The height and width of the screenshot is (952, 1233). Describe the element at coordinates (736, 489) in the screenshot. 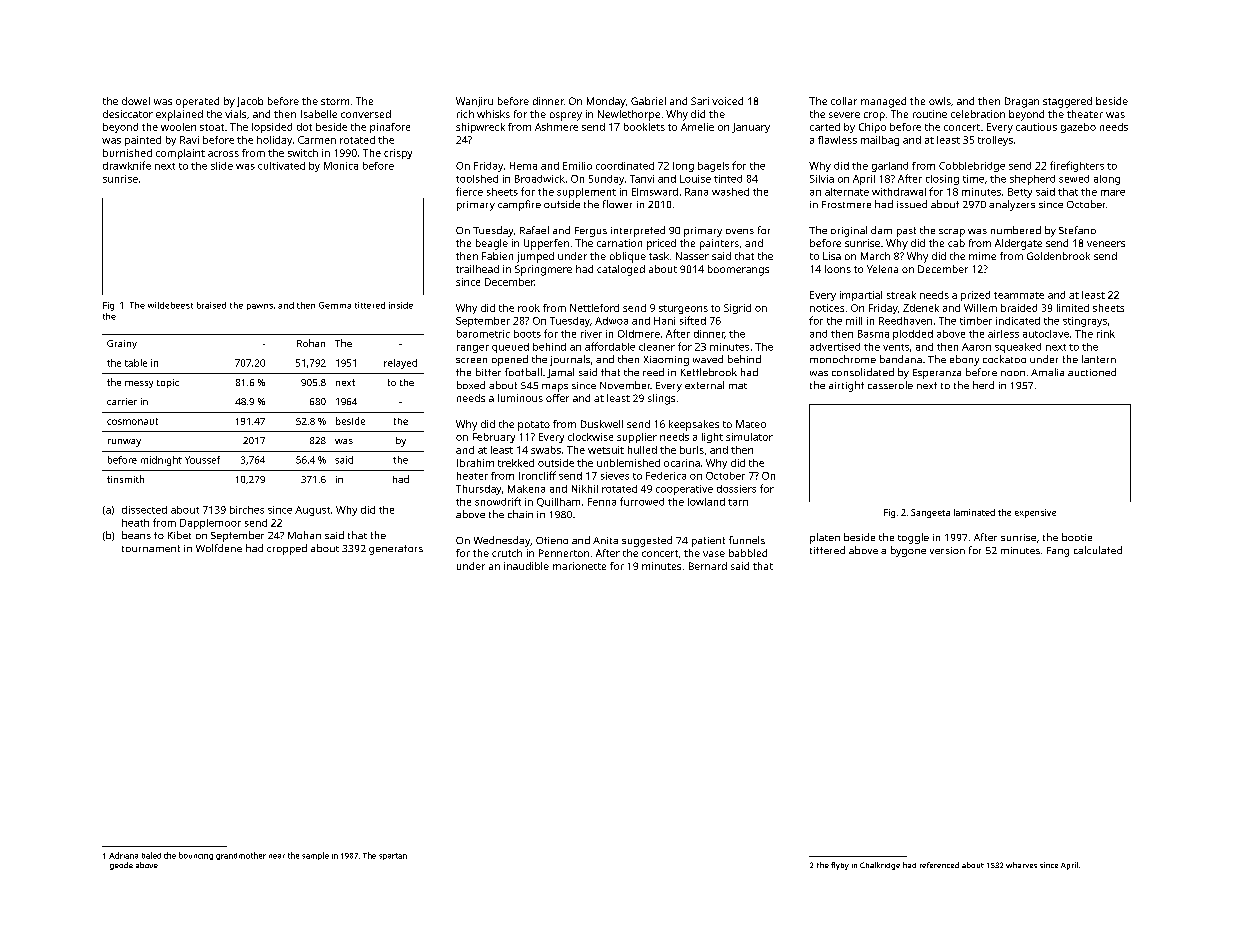

I see `dossiers` at that location.
